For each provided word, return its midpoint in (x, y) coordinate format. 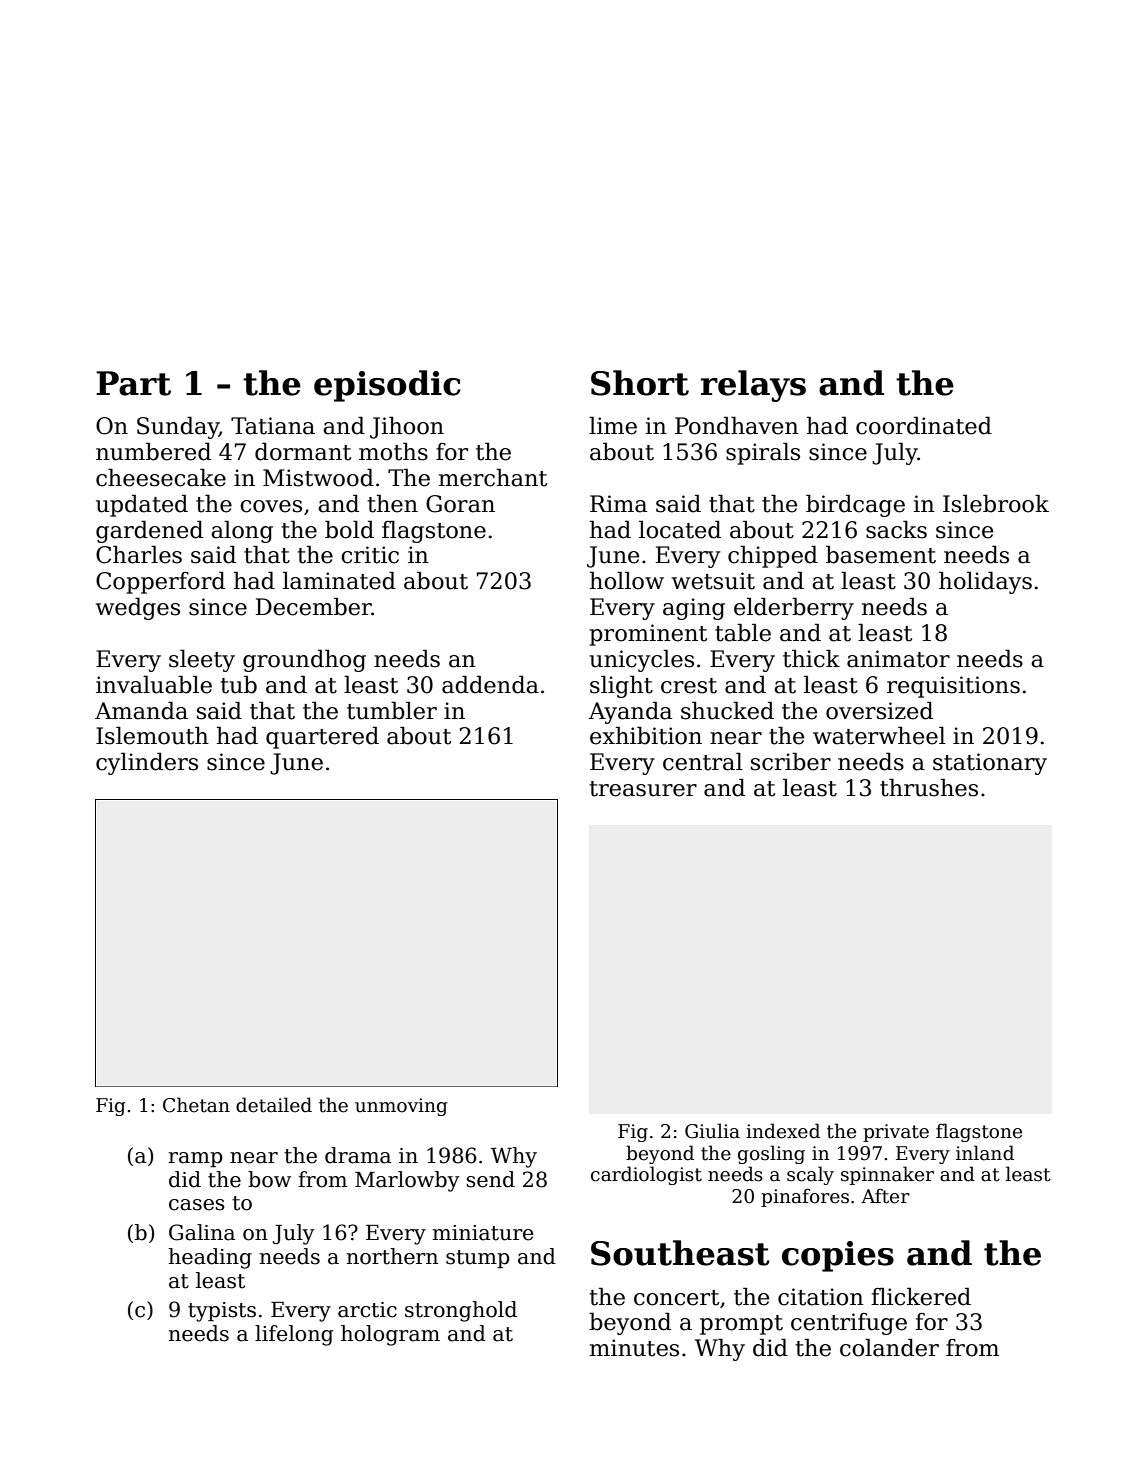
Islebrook (996, 503)
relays (753, 386)
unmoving (401, 1107)
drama (358, 1155)
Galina (202, 1232)
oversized (879, 710)
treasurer (643, 789)
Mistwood (318, 477)
